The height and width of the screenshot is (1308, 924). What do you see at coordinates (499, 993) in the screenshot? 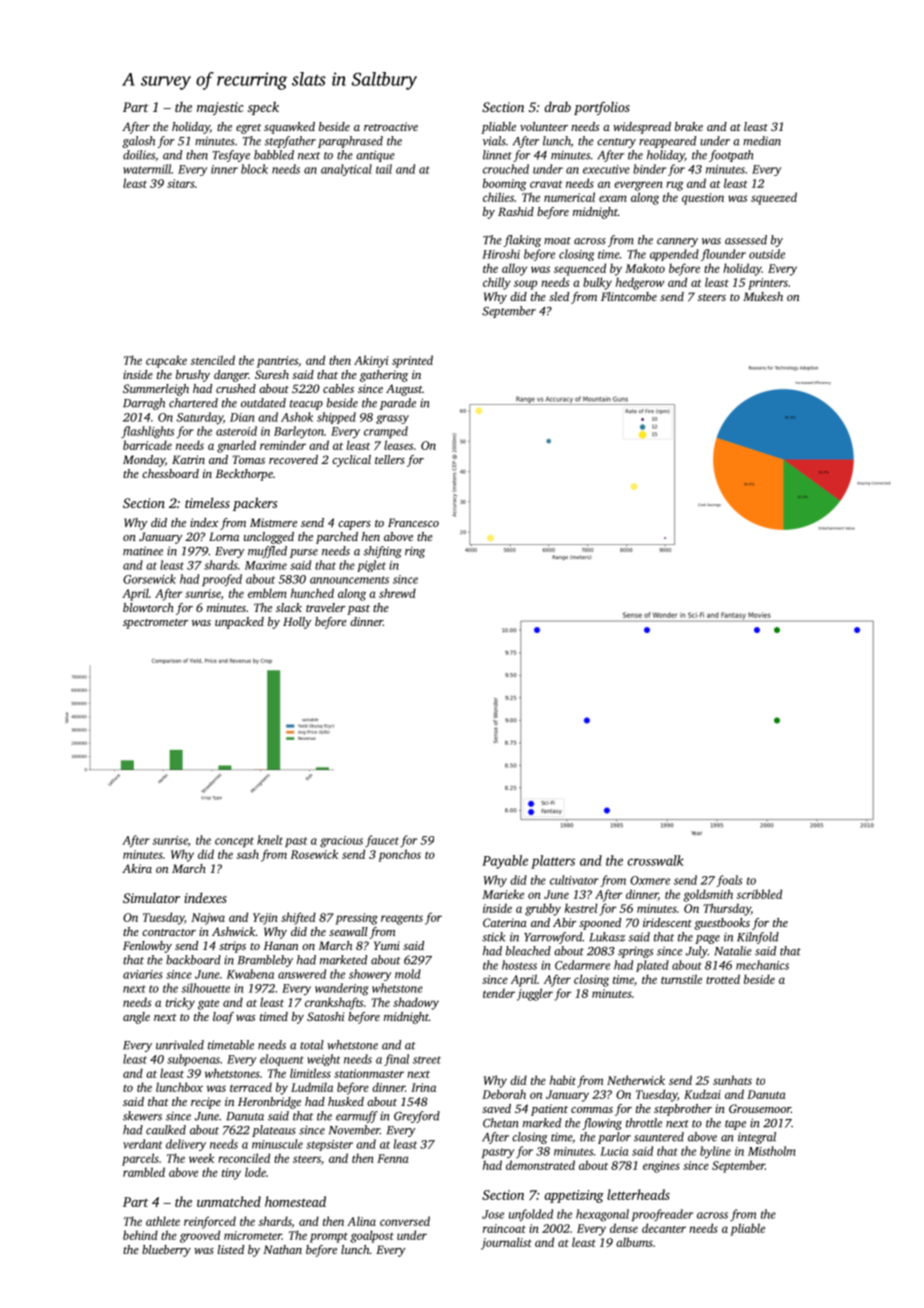
I see `tender` at bounding box center [499, 993].
